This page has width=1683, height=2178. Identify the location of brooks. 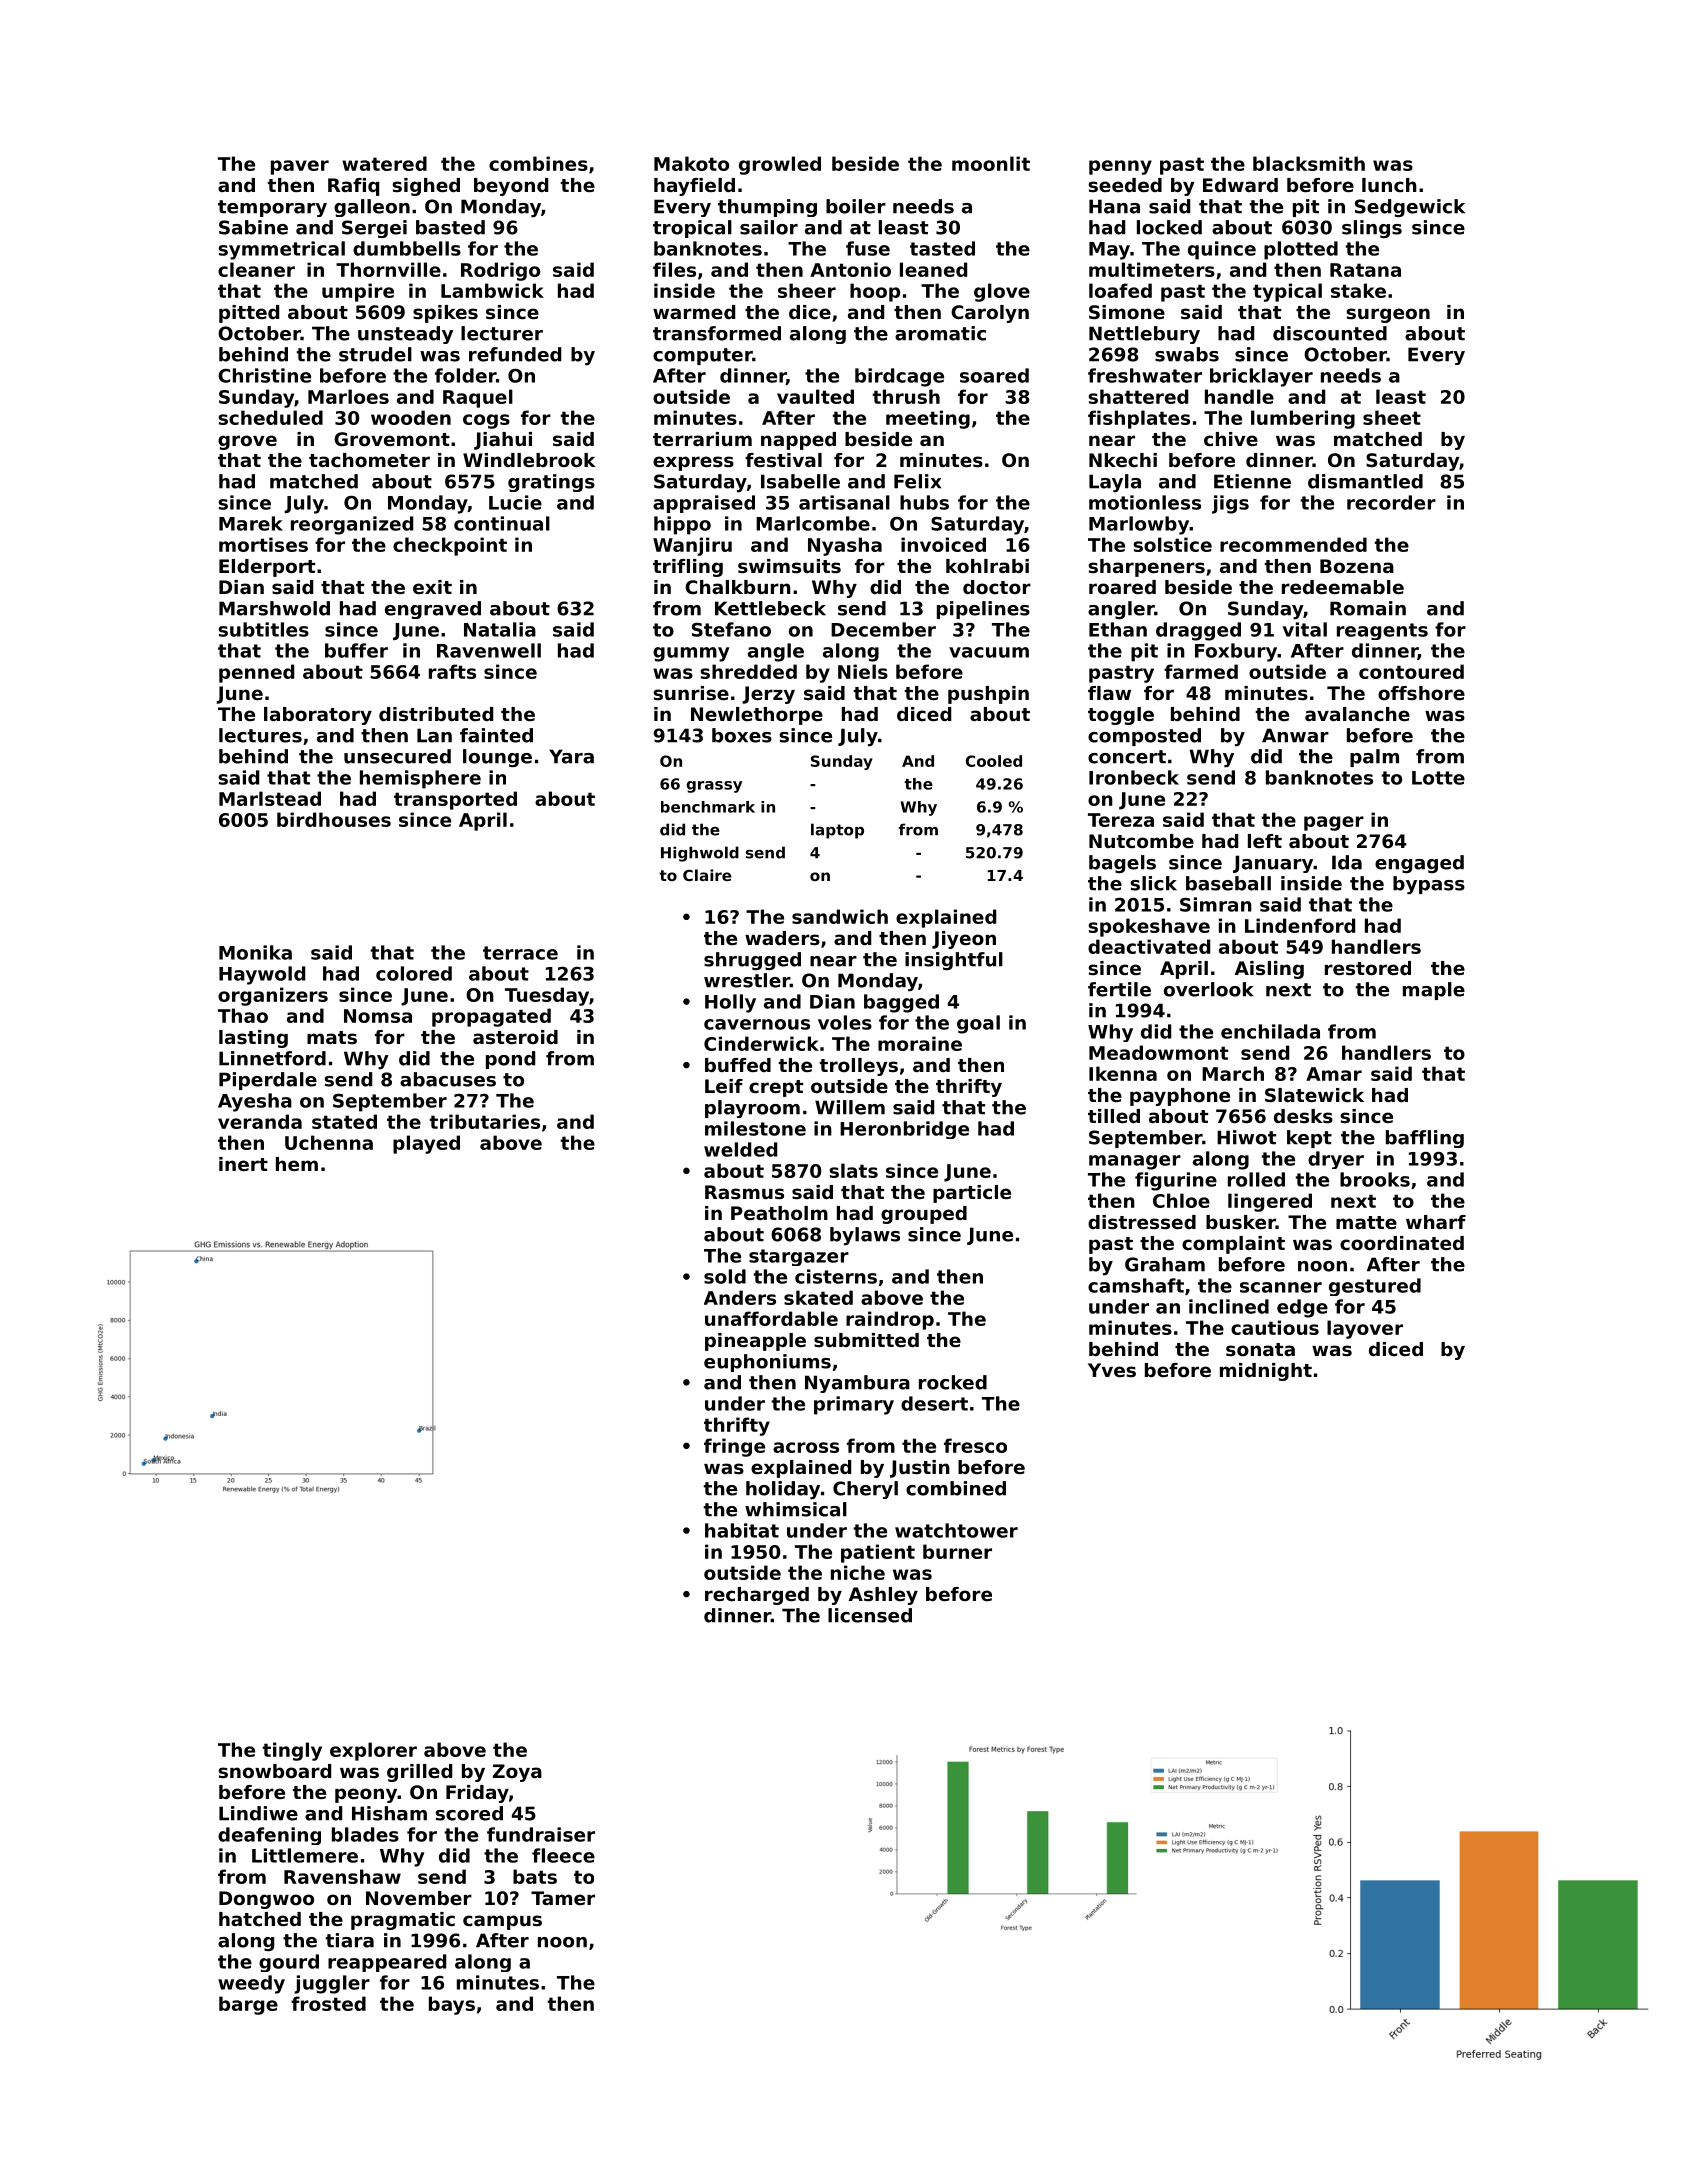
(1375, 1179).
